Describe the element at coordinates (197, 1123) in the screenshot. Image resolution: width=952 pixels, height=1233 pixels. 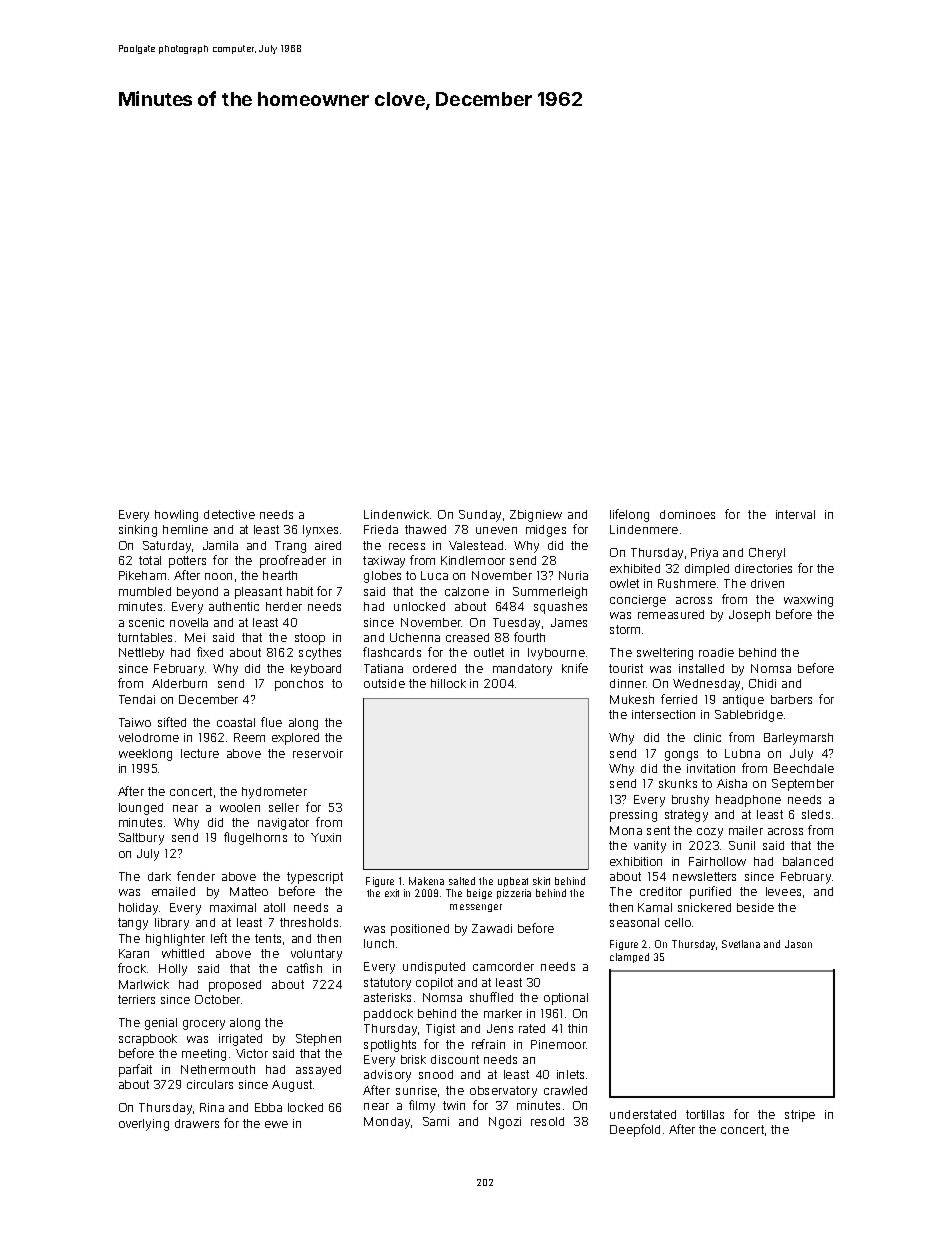
I see `drawers` at that location.
